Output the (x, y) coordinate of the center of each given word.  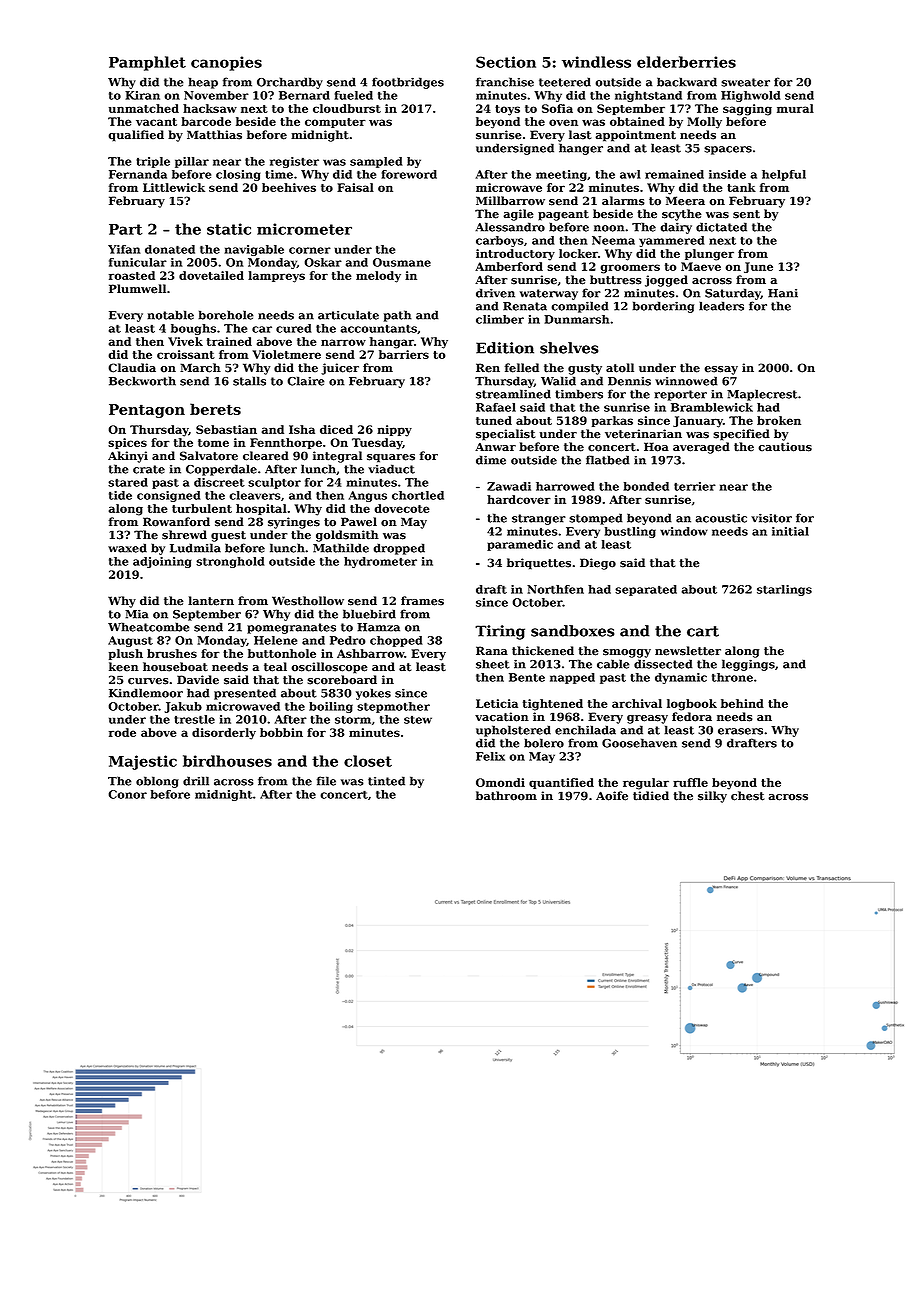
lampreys (276, 277)
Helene (275, 640)
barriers (404, 354)
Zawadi (509, 486)
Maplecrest (762, 395)
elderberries (686, 62)
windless (596, 62)
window (684, 531)
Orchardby (290, 83)
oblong (157, 782)
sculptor (274, 483)
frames (422, 601)
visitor (771, 518)
